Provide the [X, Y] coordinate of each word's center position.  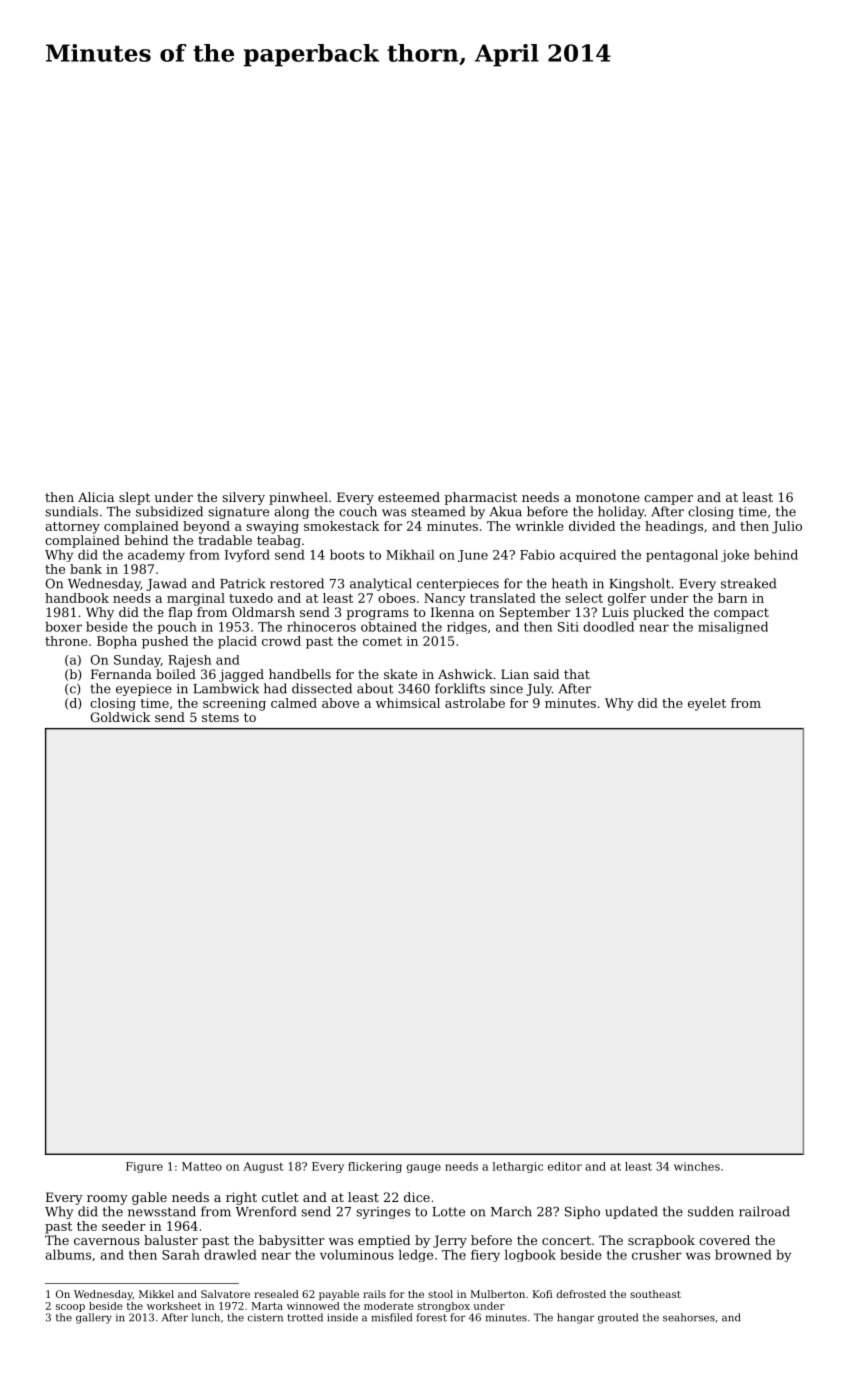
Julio [787, 527]
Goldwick [120, 717]
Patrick [243, 583]
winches [697, 1166]
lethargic [518, 1167]
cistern [265, 1318]
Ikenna [452, 612]
